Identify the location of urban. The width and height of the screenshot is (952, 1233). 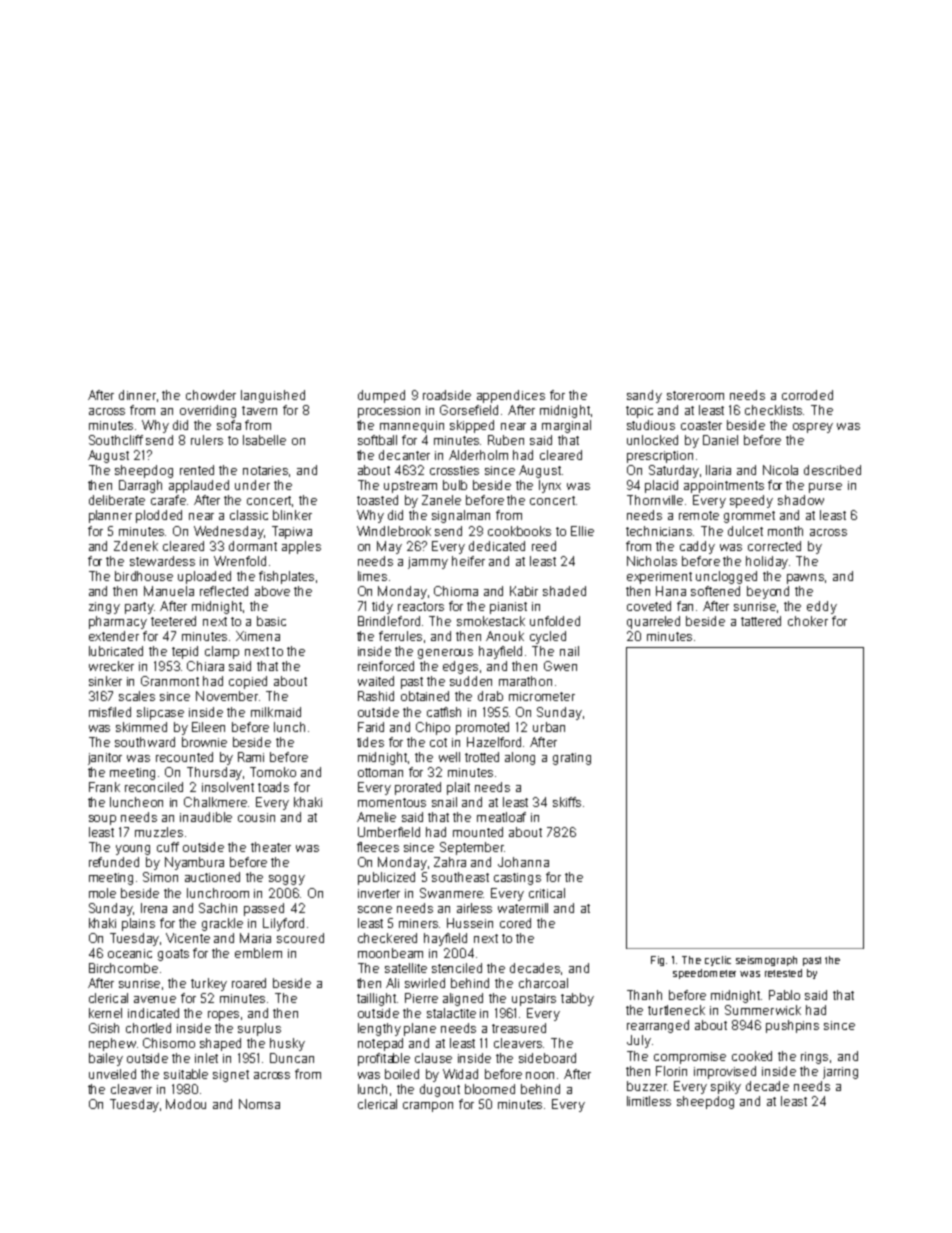
(549, 727).
